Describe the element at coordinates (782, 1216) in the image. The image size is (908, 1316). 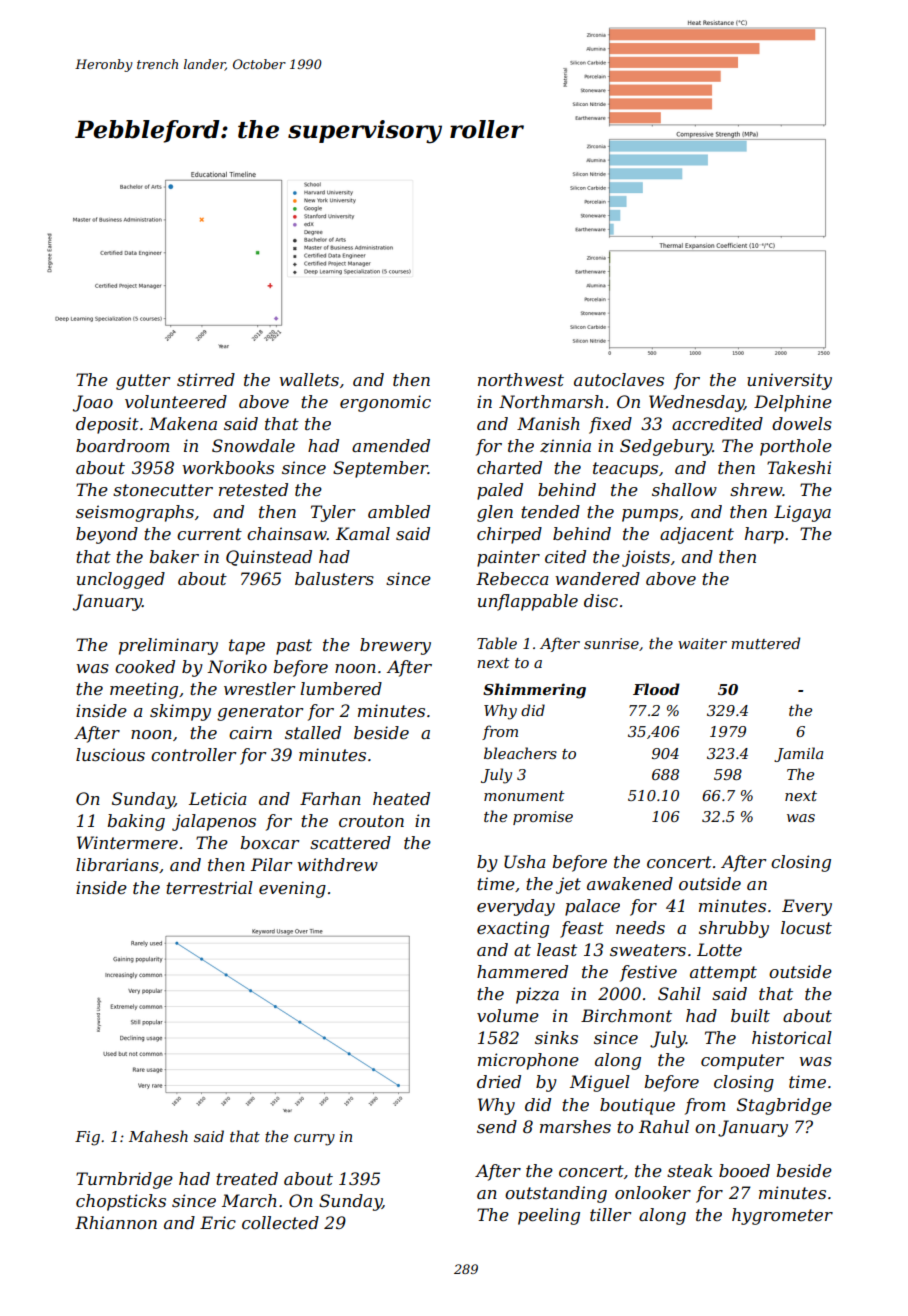
I see `hygrometer` at that location.
